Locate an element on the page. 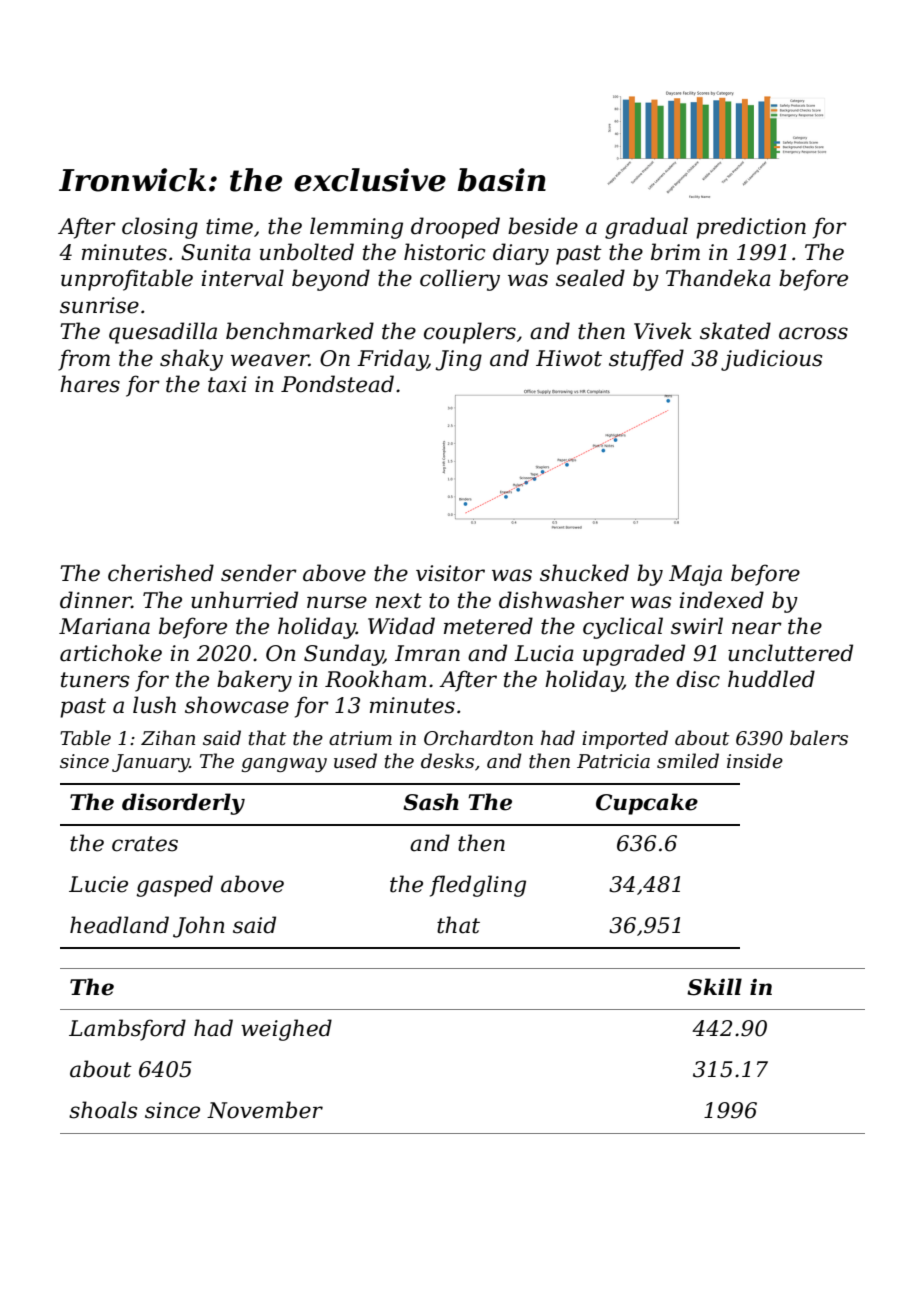 The height and width of the page is (1311, 924). Hiwot is located at coordinates (569, 358).
